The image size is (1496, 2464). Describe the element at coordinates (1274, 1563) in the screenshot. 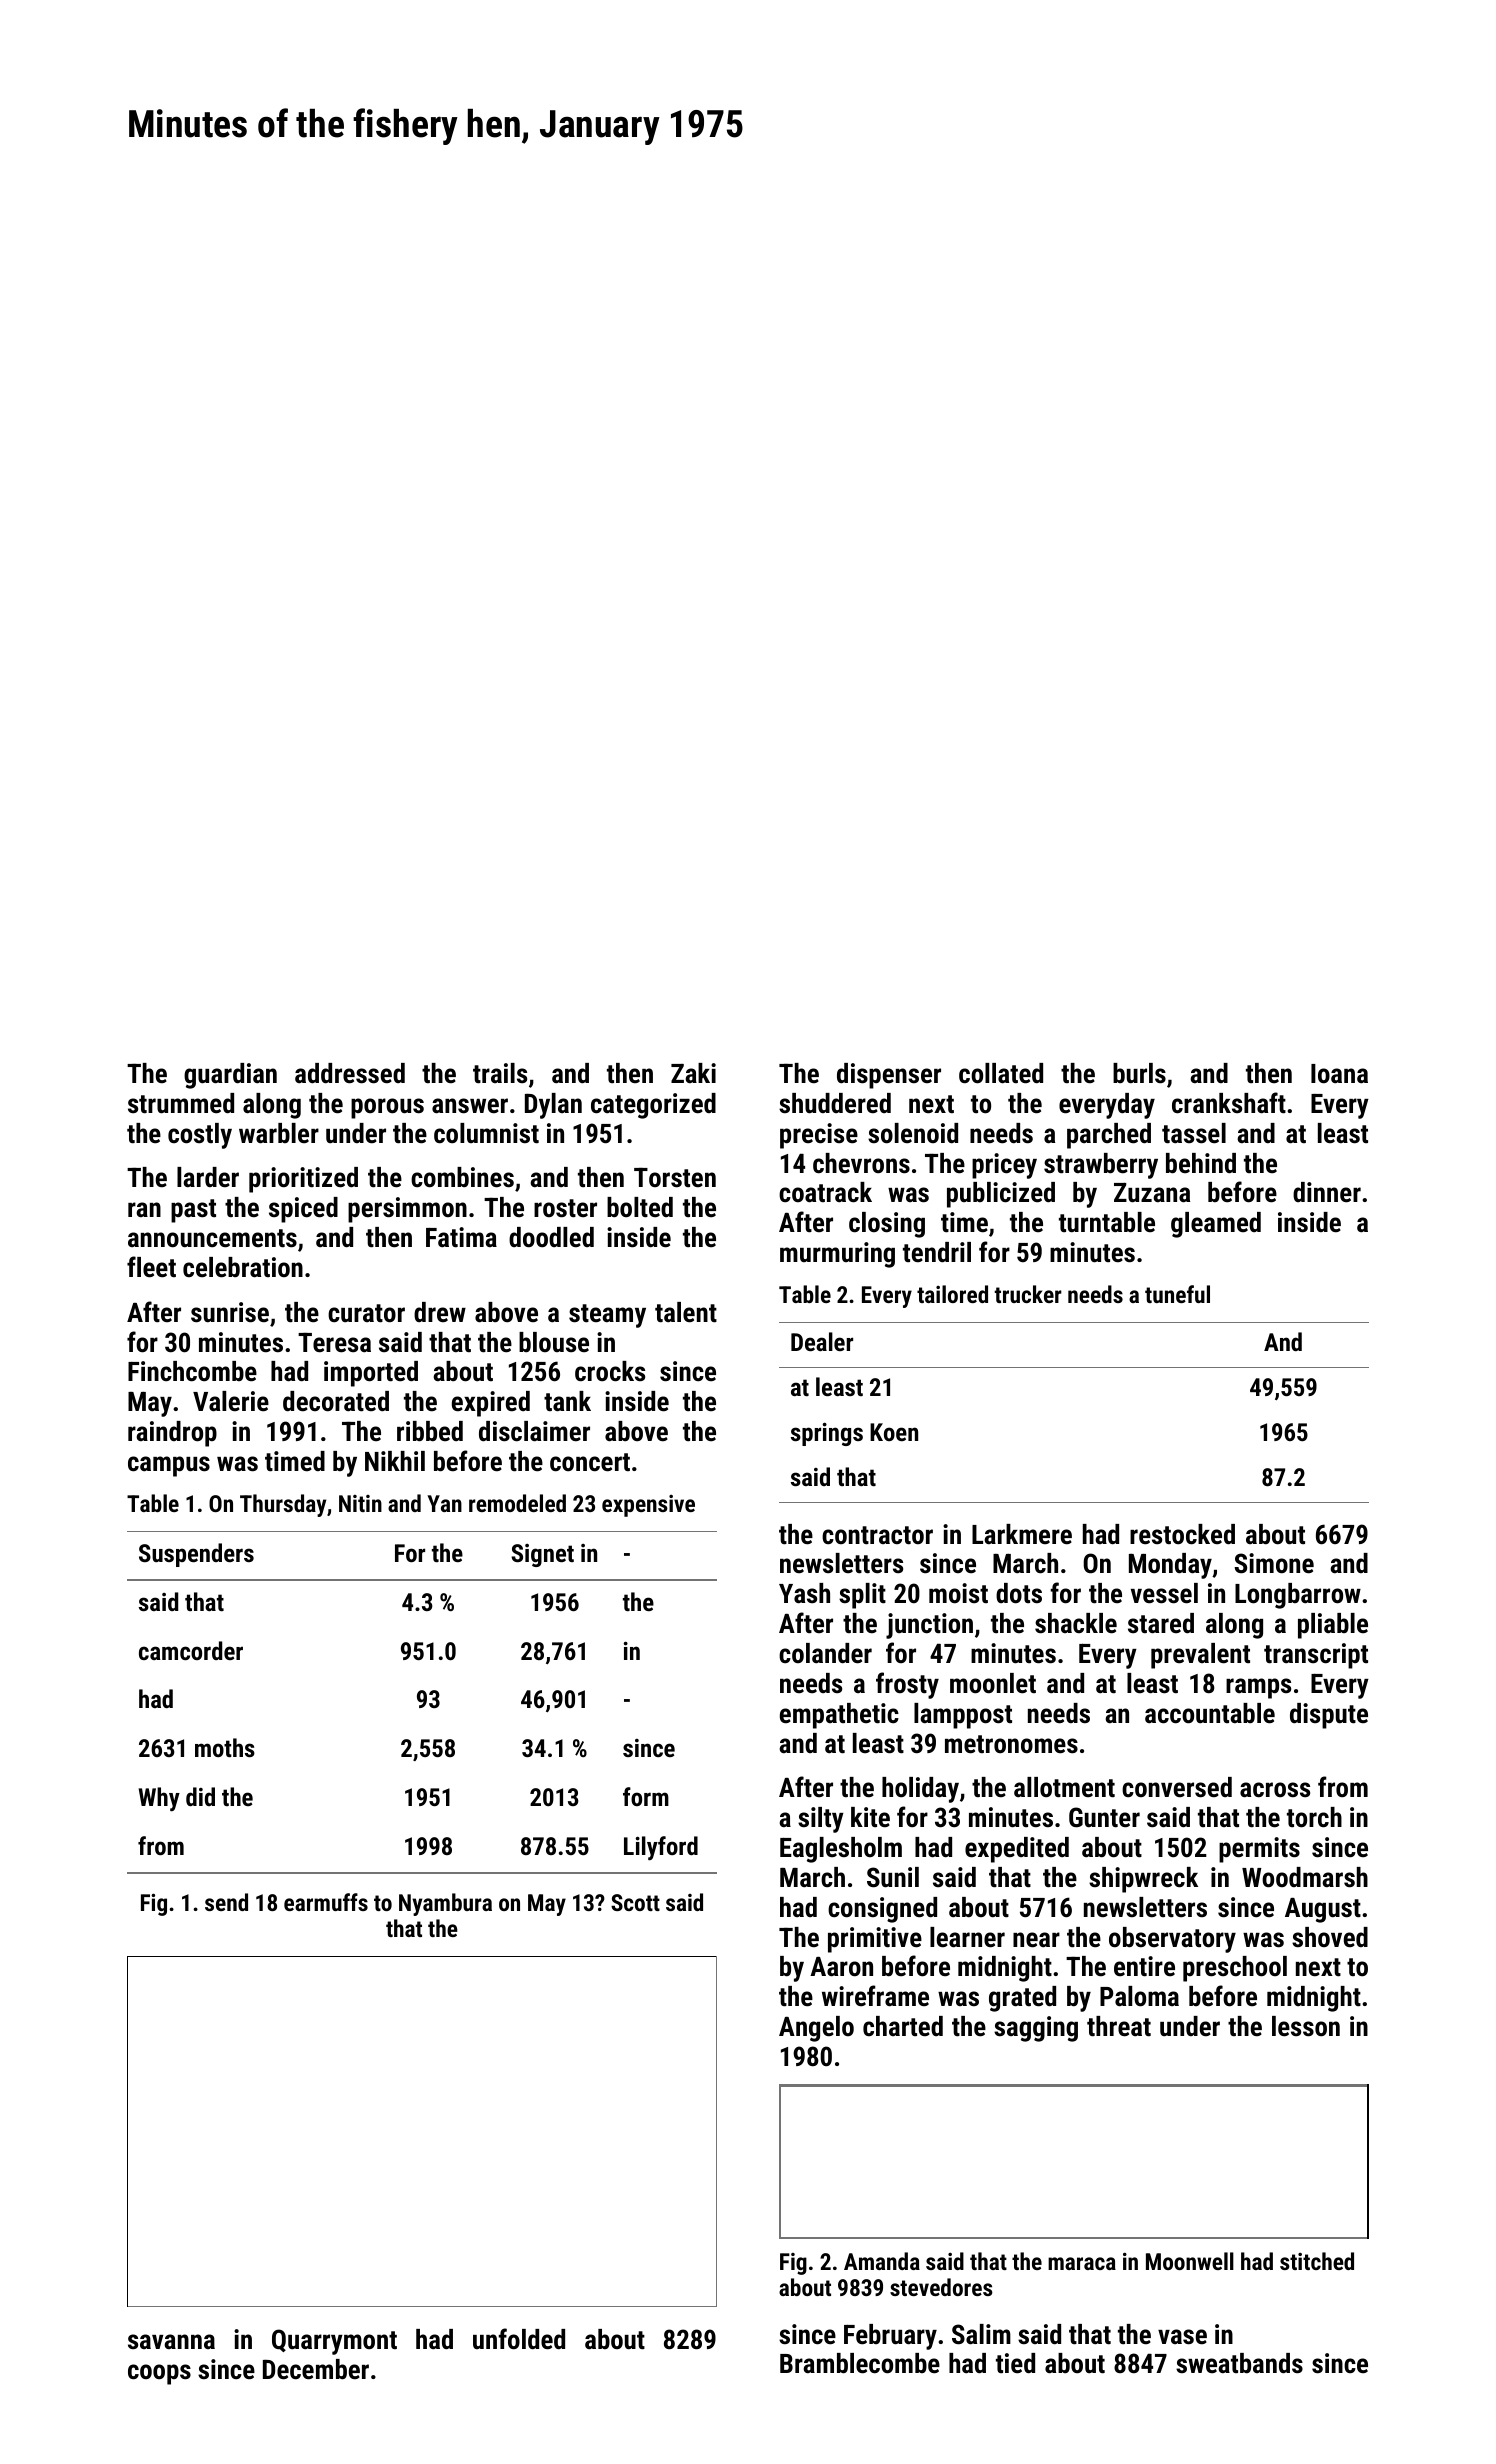

I see `Simone` at that location.
